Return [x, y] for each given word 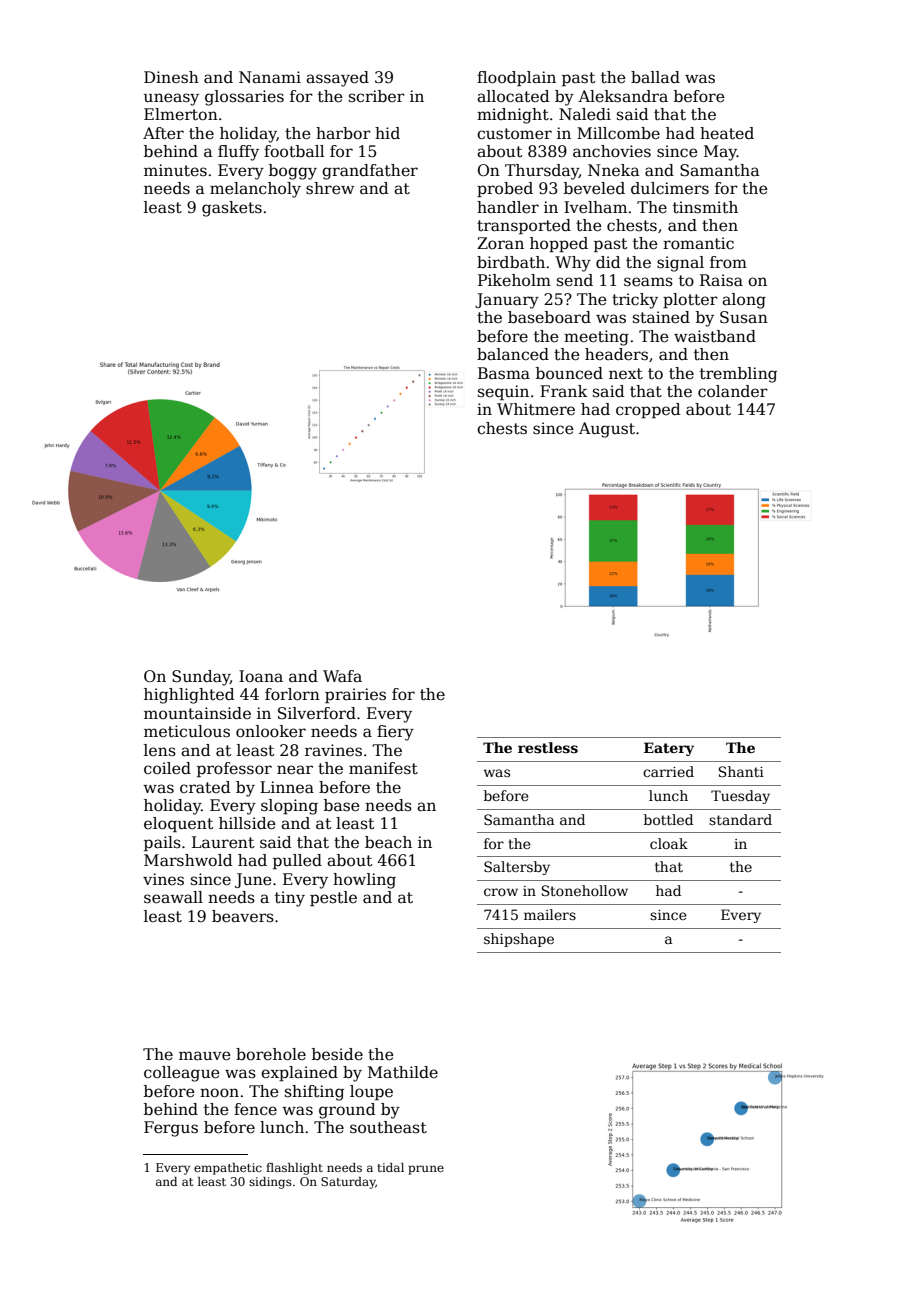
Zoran [500, 243]
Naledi [585, 114]
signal [680, 264]
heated [727, 133]
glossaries [244, 98]
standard [740, 819]
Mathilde [403, 1072]
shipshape [519, 940]
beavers [243, 916]
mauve [205, 1056]
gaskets [232, 209]
